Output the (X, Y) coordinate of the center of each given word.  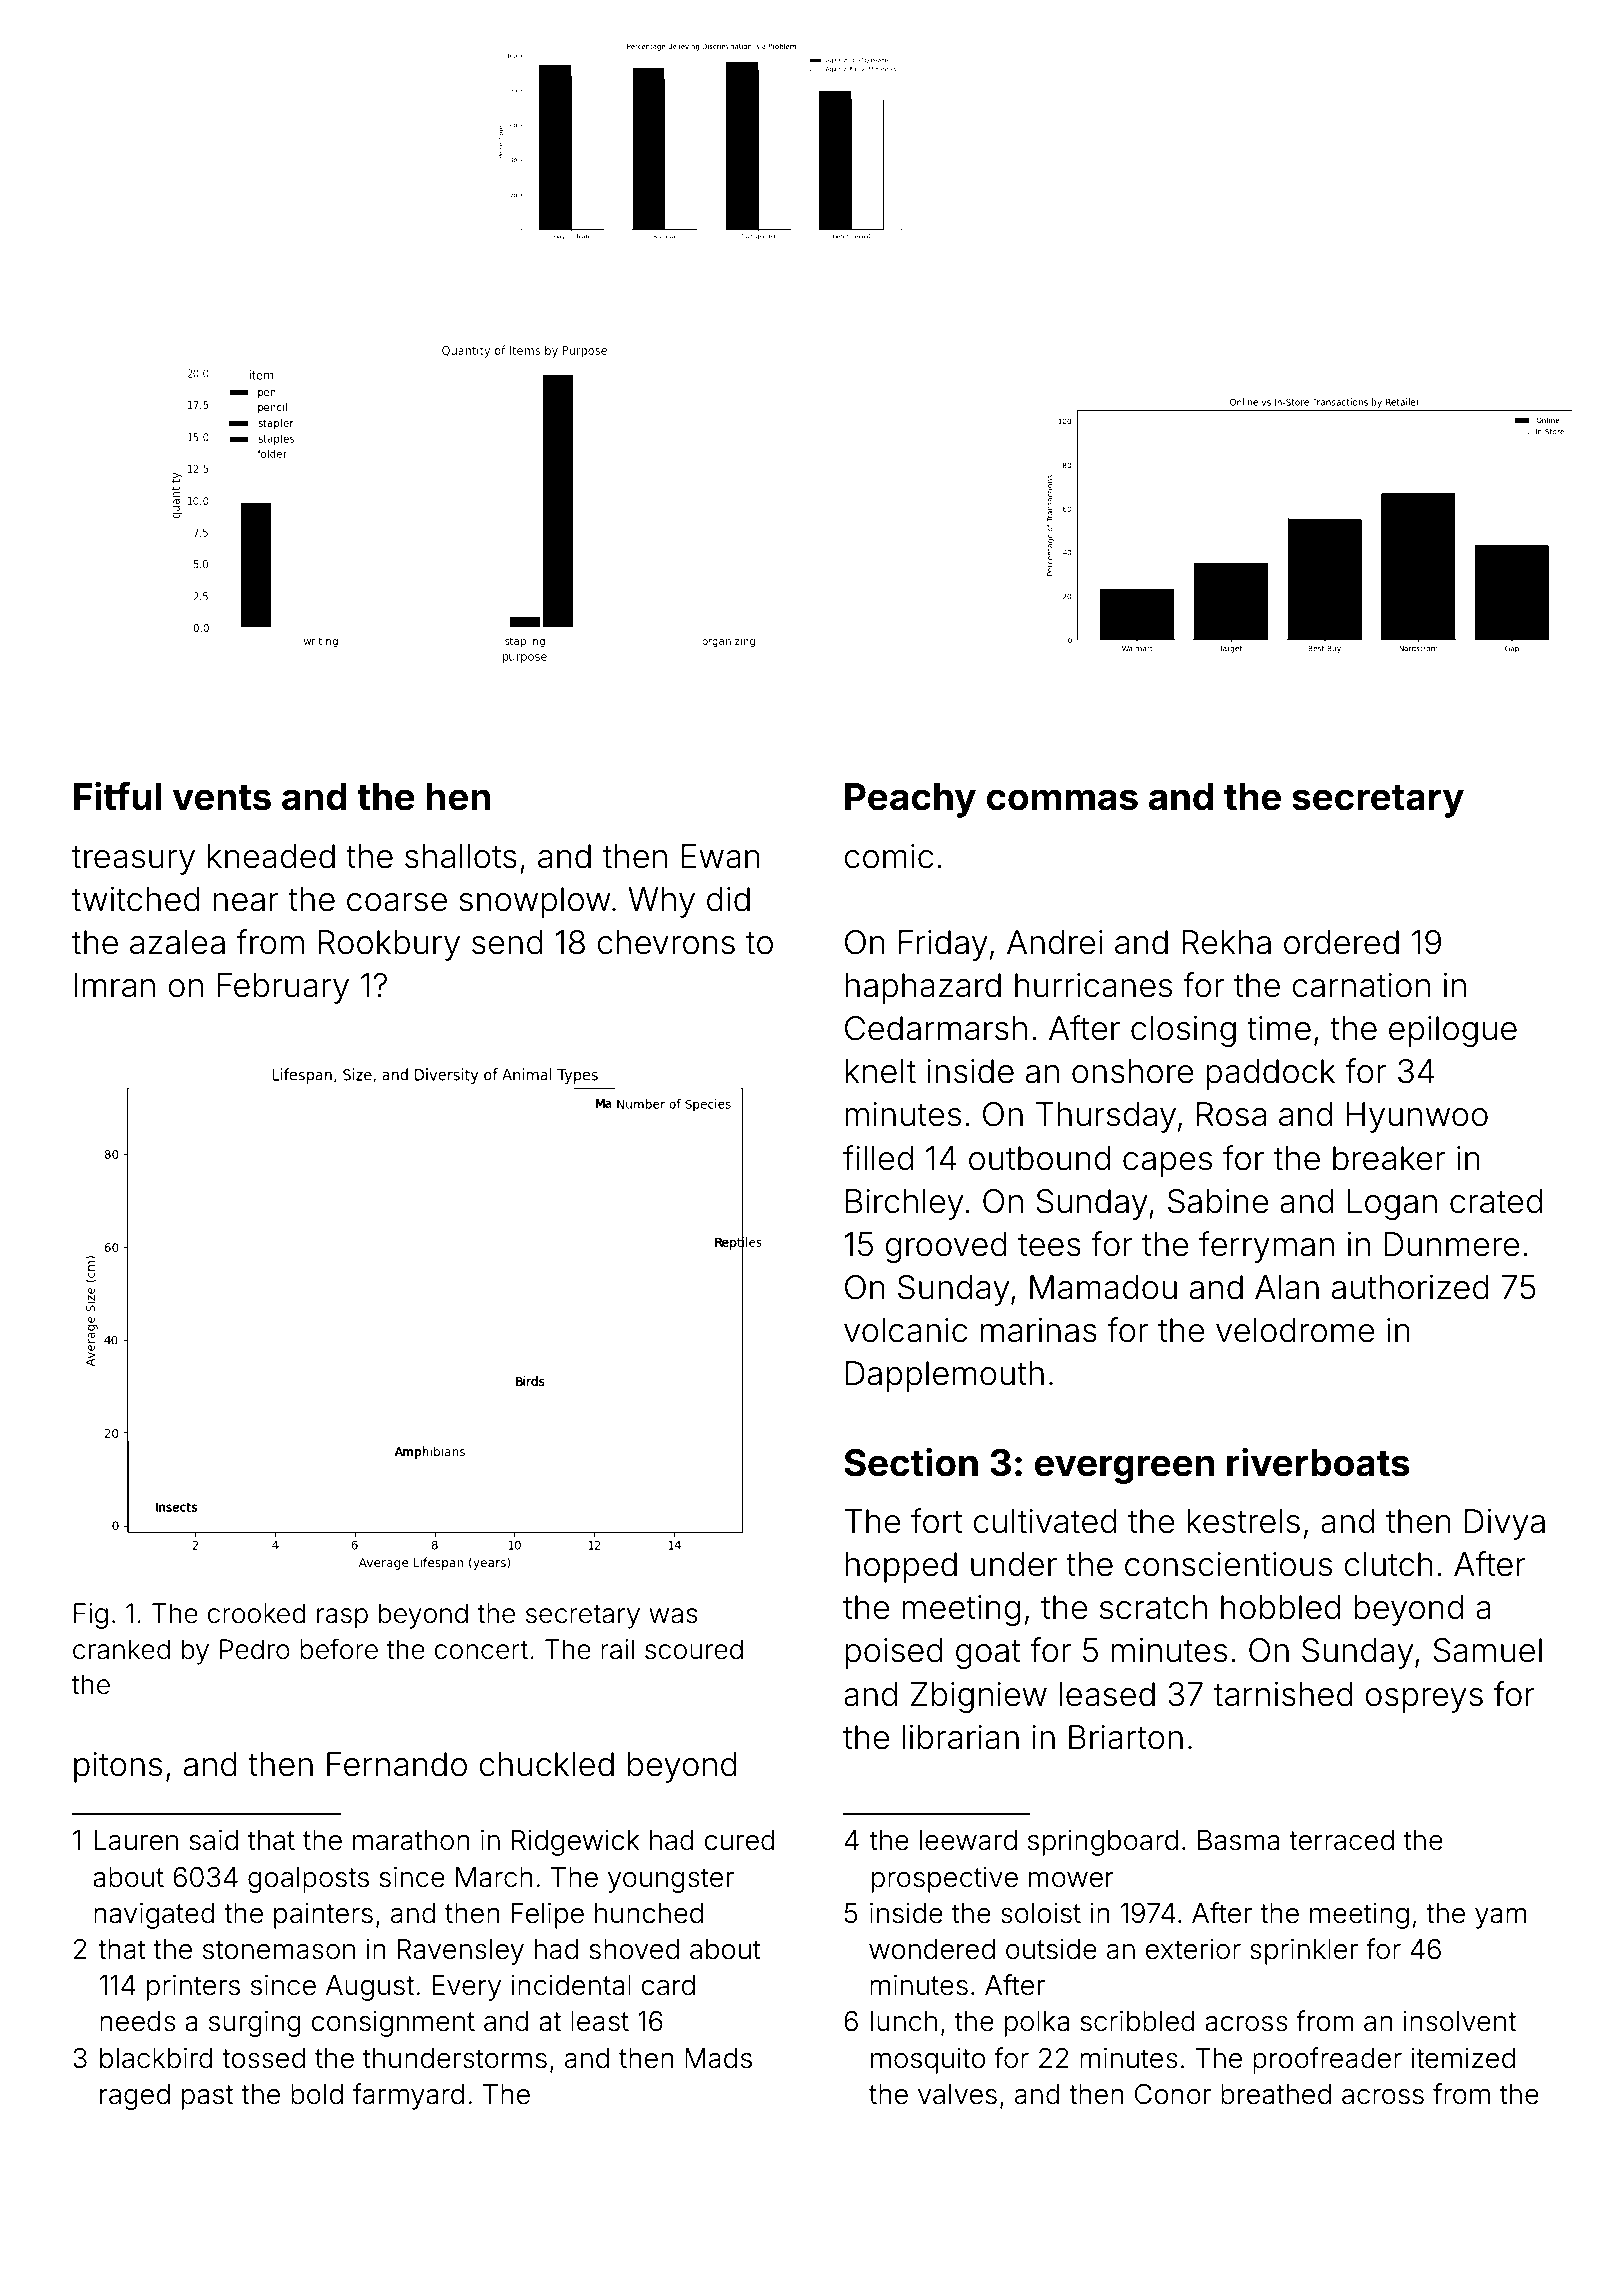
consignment (393, 2024)
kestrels (1243, 1521)
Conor (1173, 2094)
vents (221, 798)
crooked (256, 1613)
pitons (118, 1767)
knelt (880, 1071)
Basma (1238, 1840)
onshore (1133, 1071)
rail (617, 1649)
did (728, 899)
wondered (932, 1949)
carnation (1361, 985)
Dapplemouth (945, 1376)
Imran (114, 985)
